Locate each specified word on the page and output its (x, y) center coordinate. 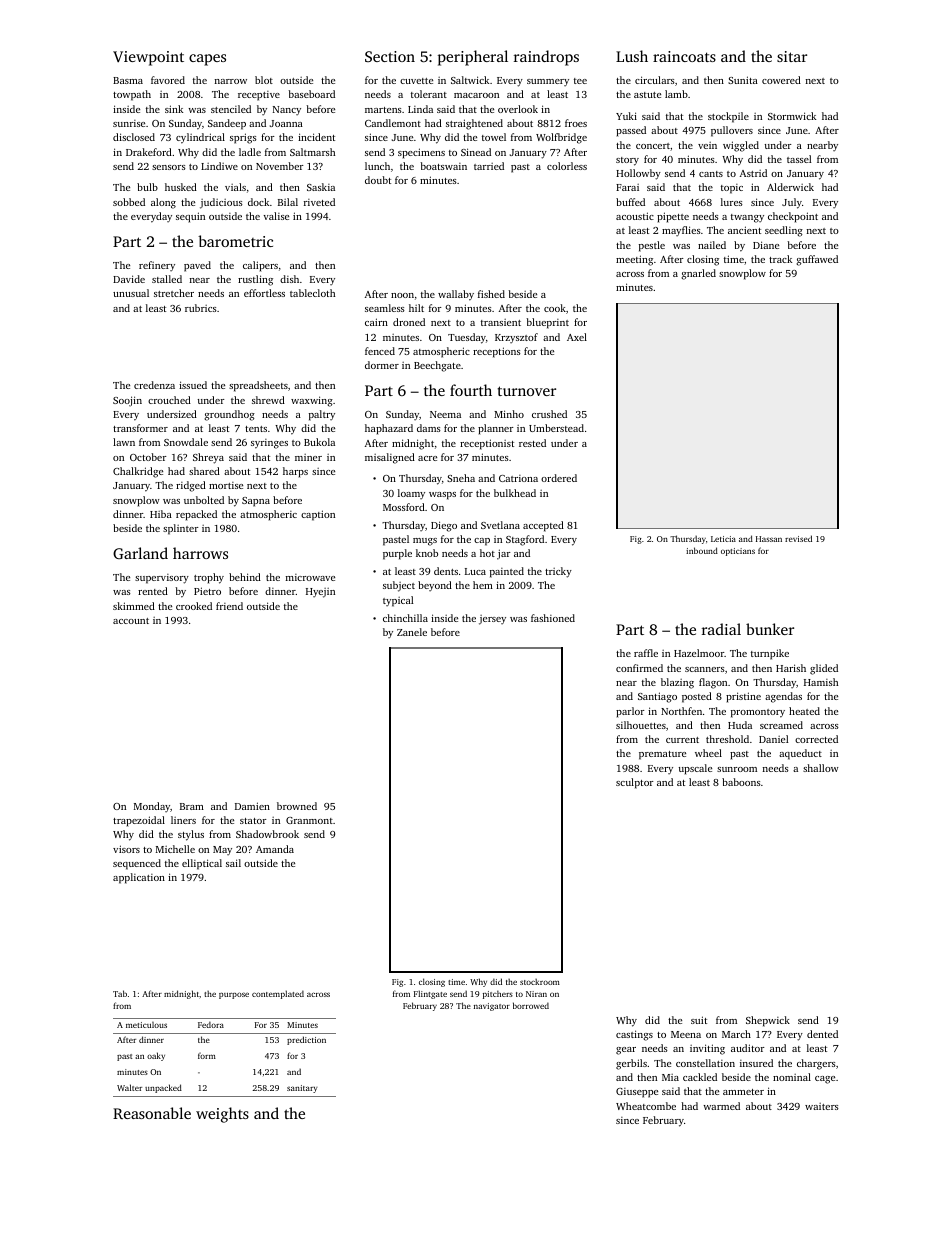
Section (390, 56)
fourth (471, 390)
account (131, 621)
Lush (632, 56)
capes (207, 60)
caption (318, 515)
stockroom (540, 982)
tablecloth (312, 293)
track (780, 259)
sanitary (302, 1089)
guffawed (817, 260)
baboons (741, 782)
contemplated (278, 994)
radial (721, 629)
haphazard (389, 429)
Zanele (412, 632)
